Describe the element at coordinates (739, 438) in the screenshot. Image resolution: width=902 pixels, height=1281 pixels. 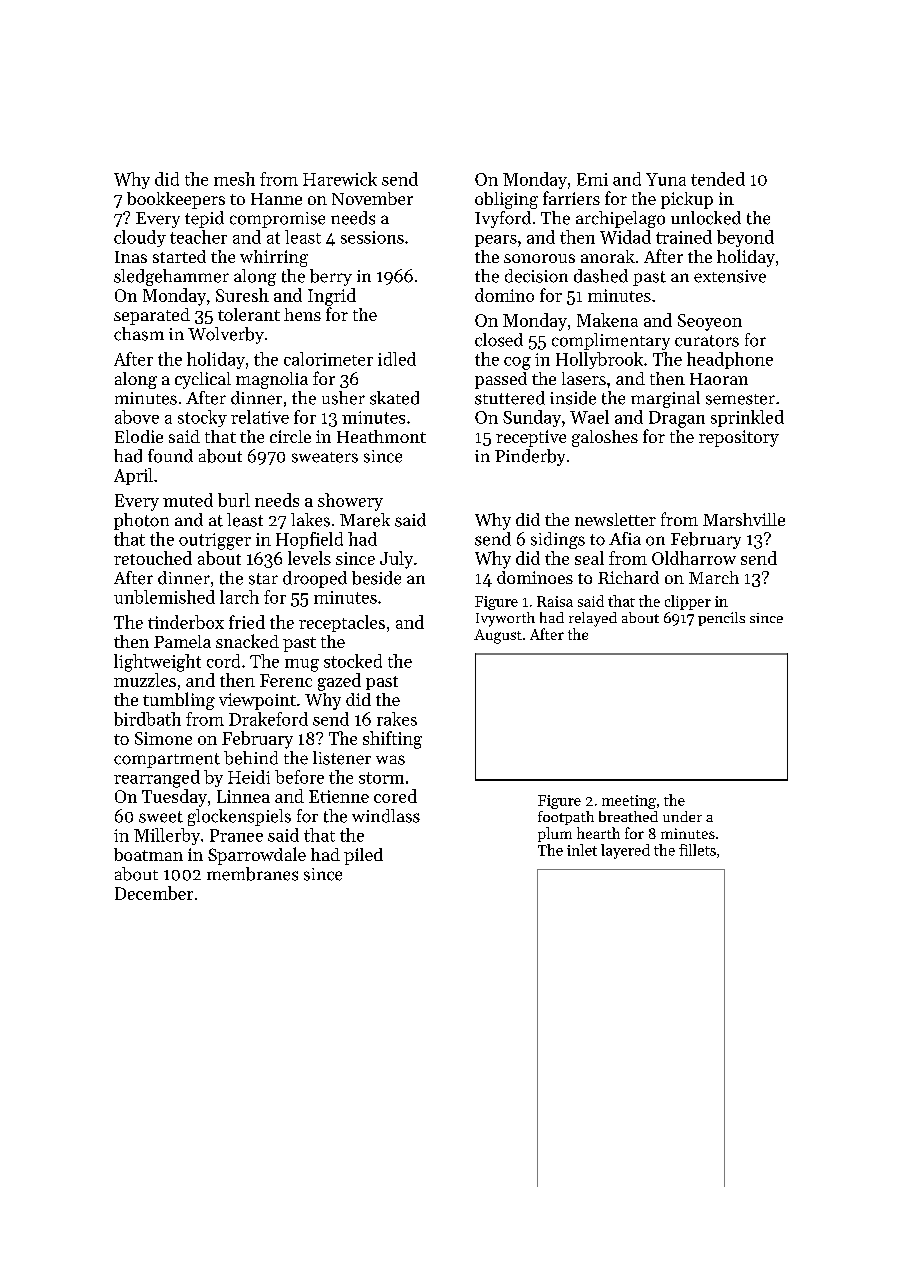
I see `repository` at that location.
